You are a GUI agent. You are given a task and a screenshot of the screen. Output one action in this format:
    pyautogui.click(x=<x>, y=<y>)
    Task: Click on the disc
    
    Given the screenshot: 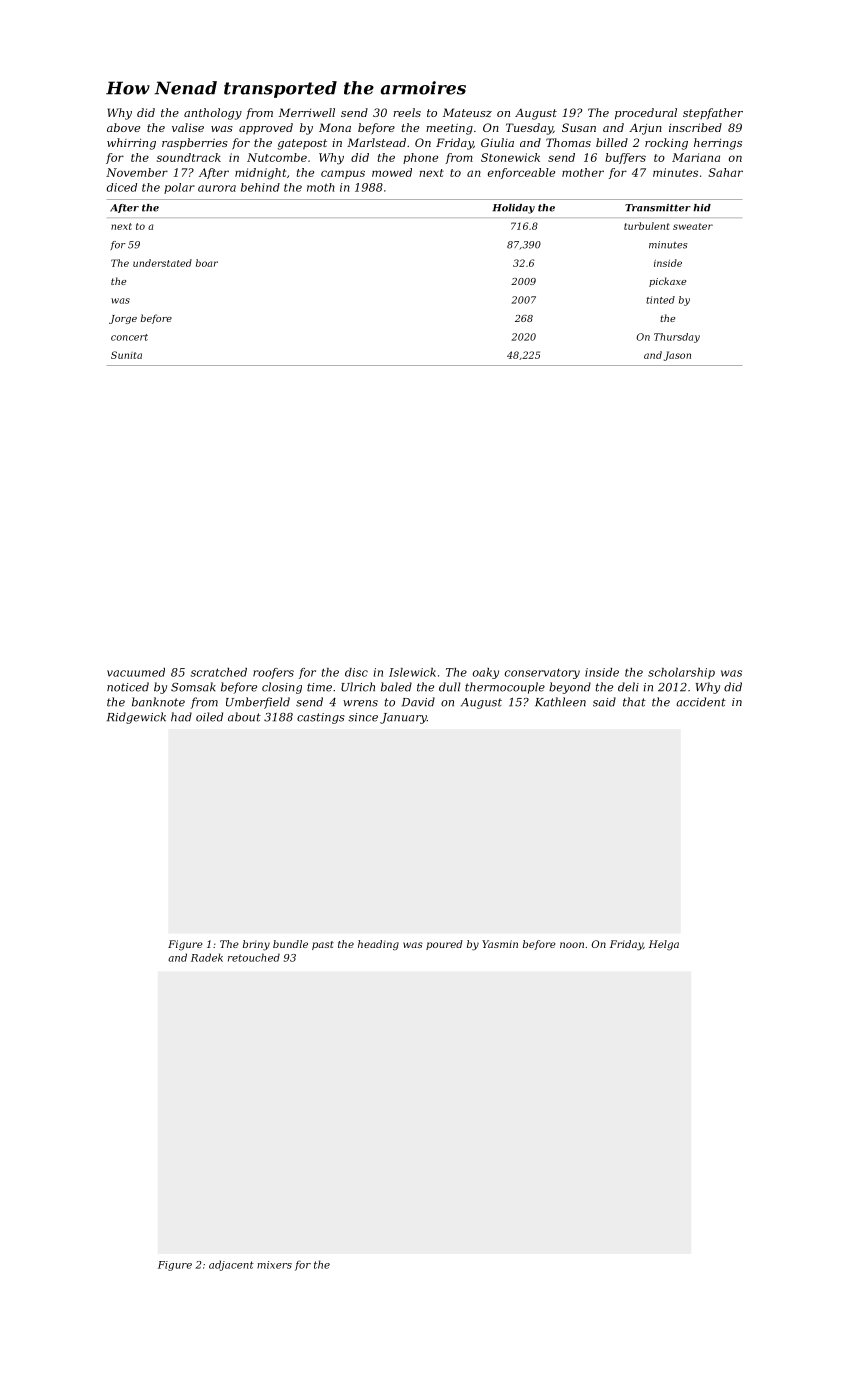 What is the action you would take?
    pyautogui.click(x=356, y=672)
